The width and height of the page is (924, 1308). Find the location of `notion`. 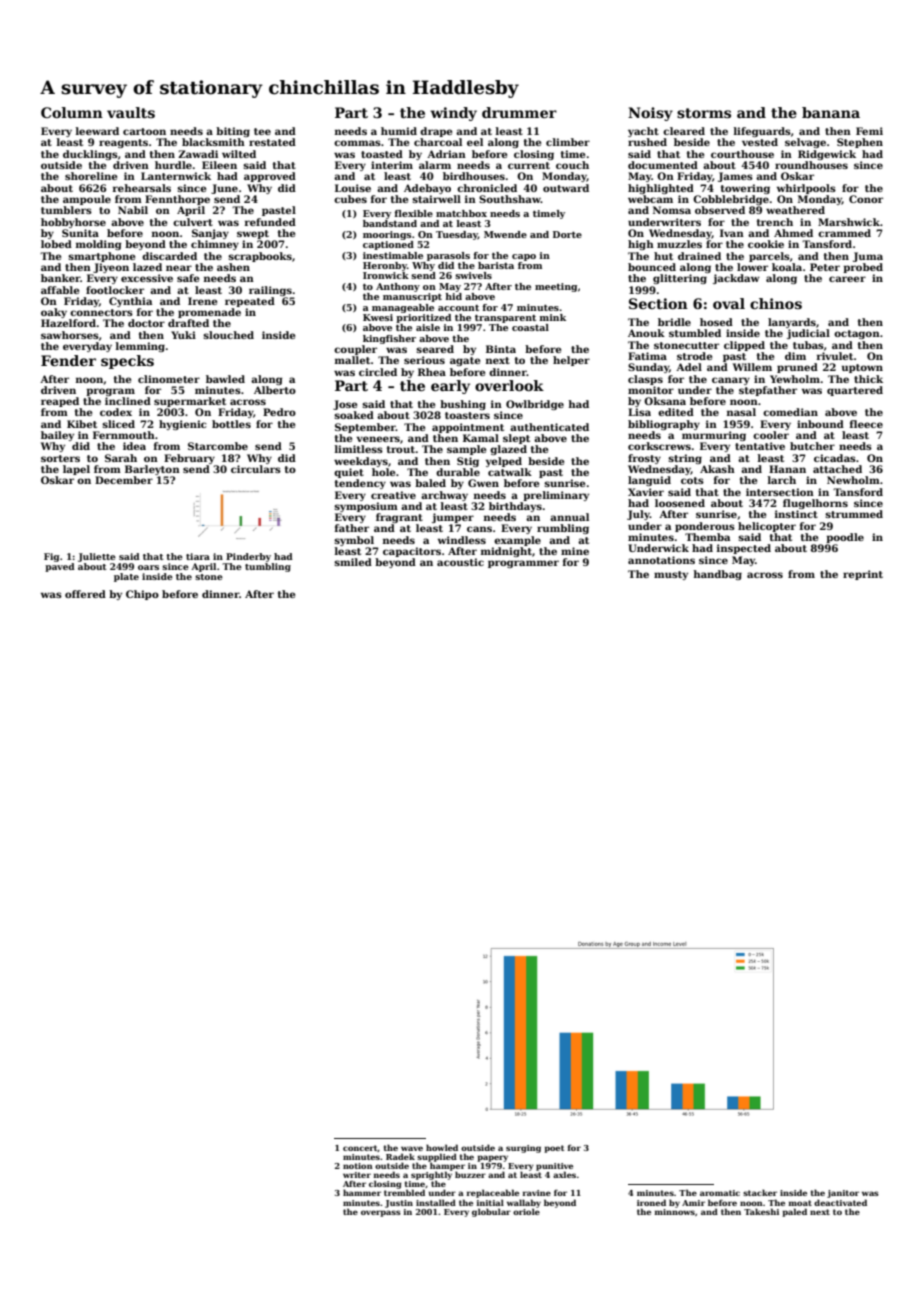

notion is located at coordinates (358, 1166).
